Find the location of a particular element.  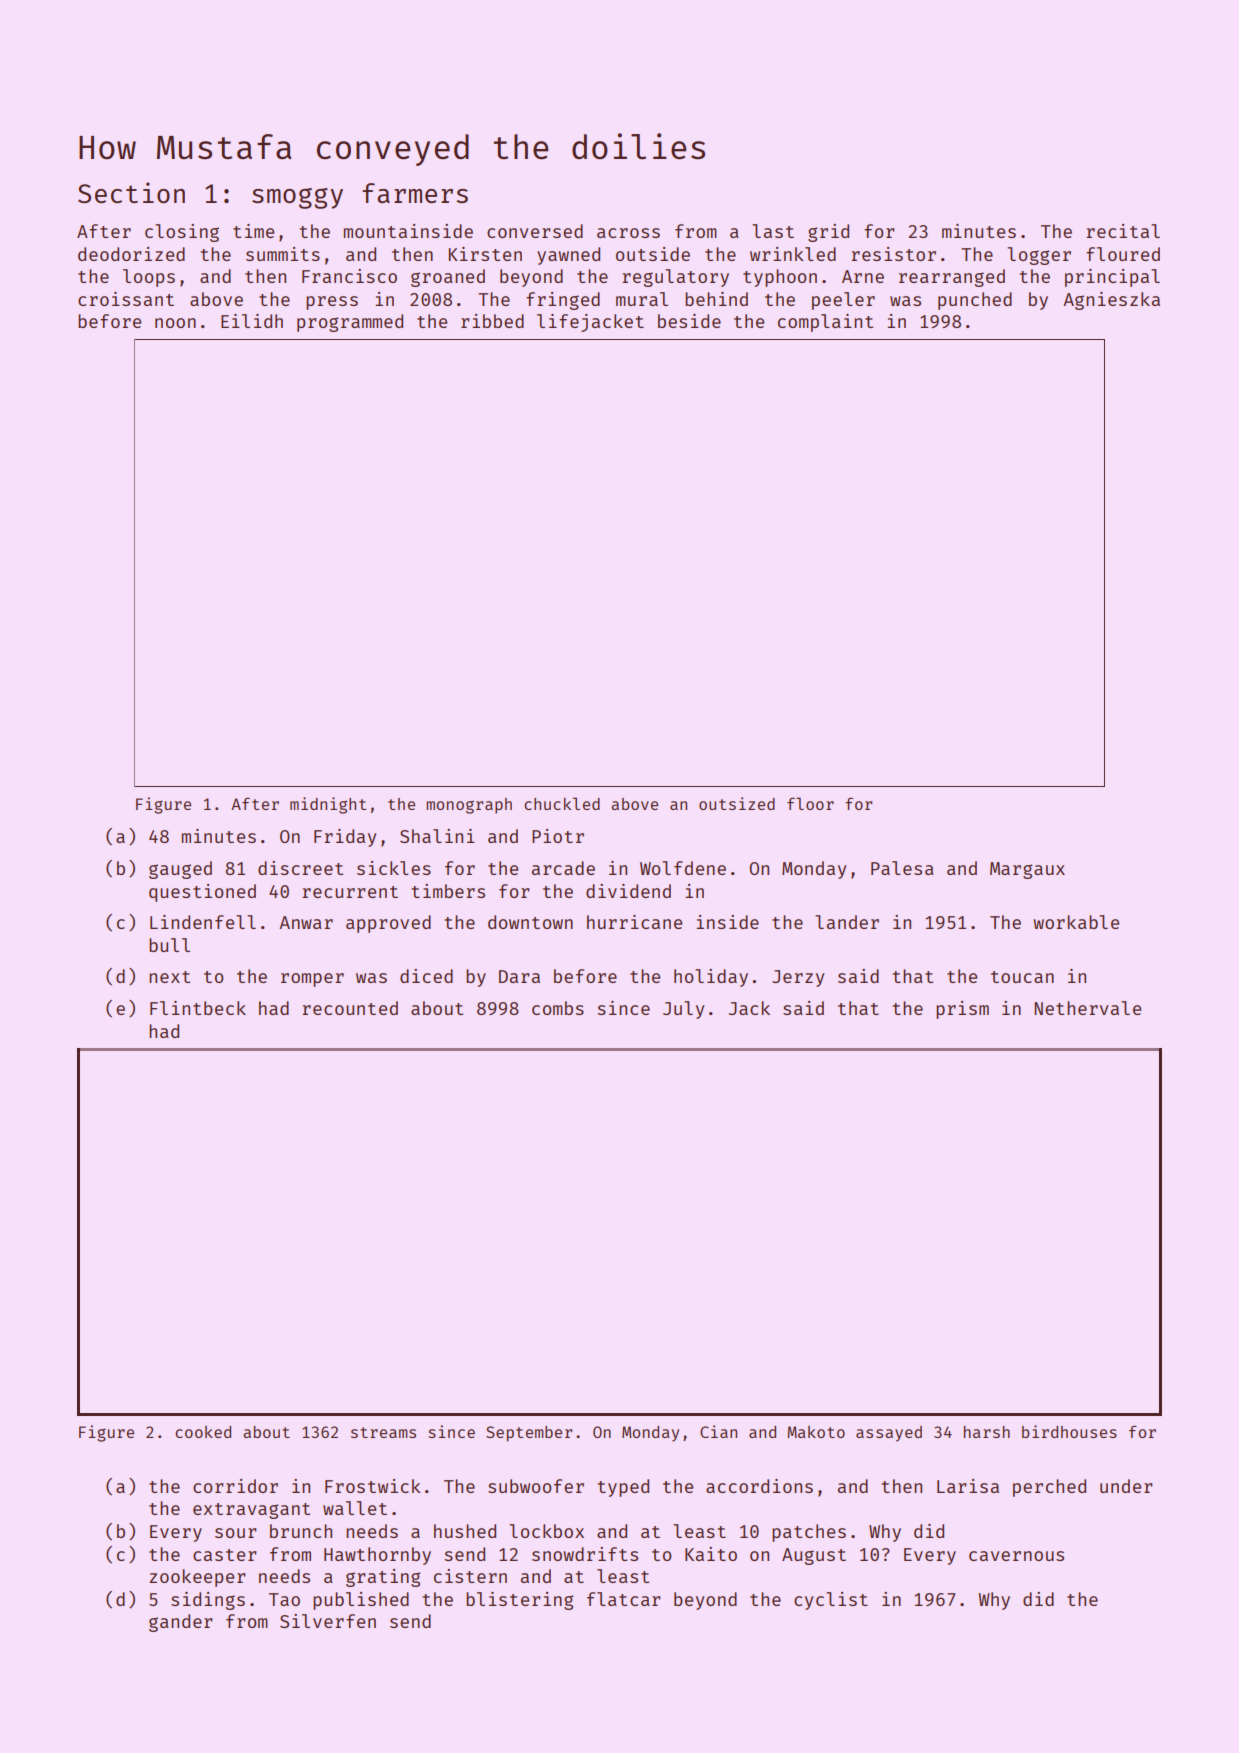

Flintbeck is located at coordinates (198, 1008).
